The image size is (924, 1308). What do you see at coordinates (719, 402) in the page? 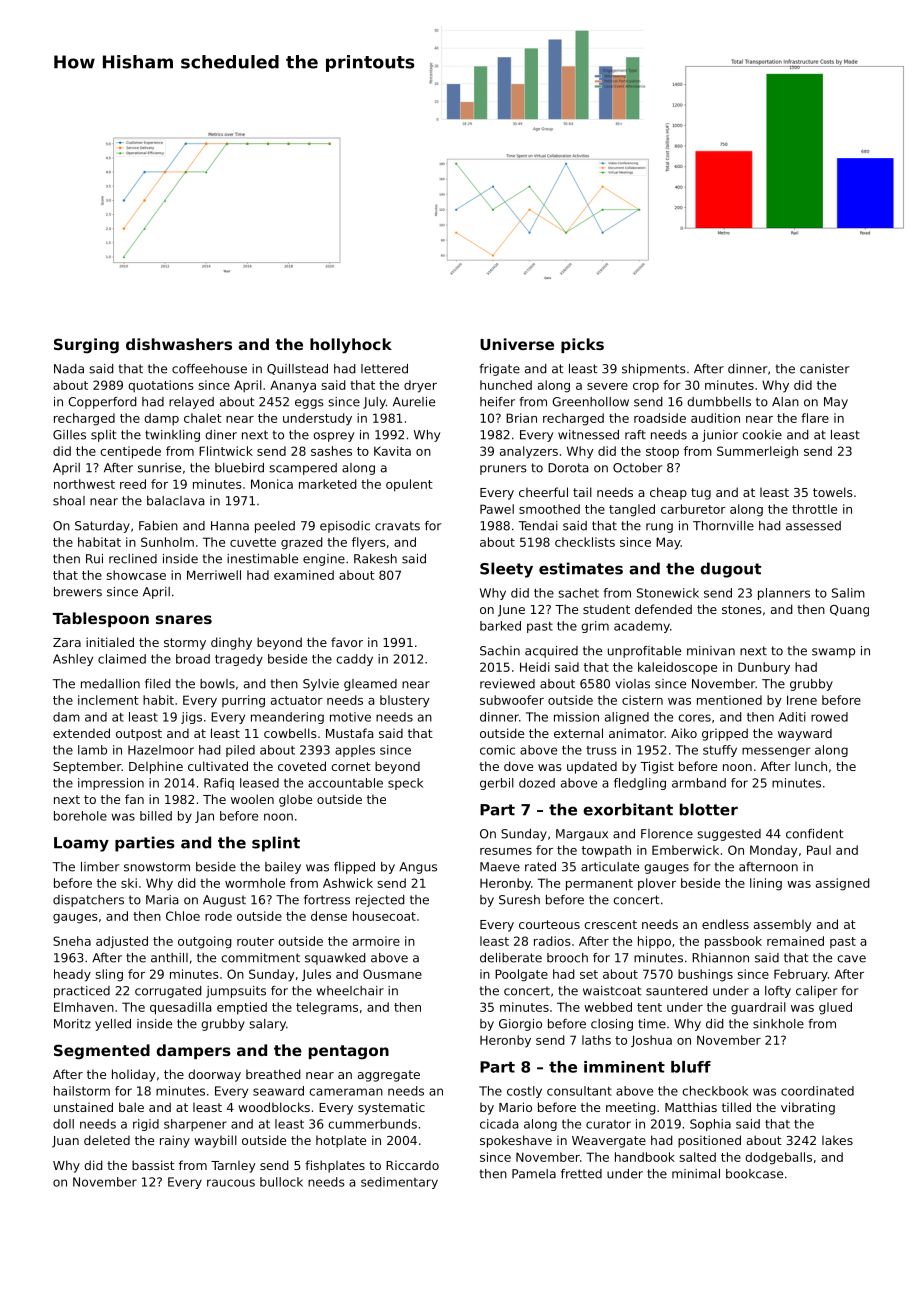
I see `dumbbells` at bounding box center [719, 402].
